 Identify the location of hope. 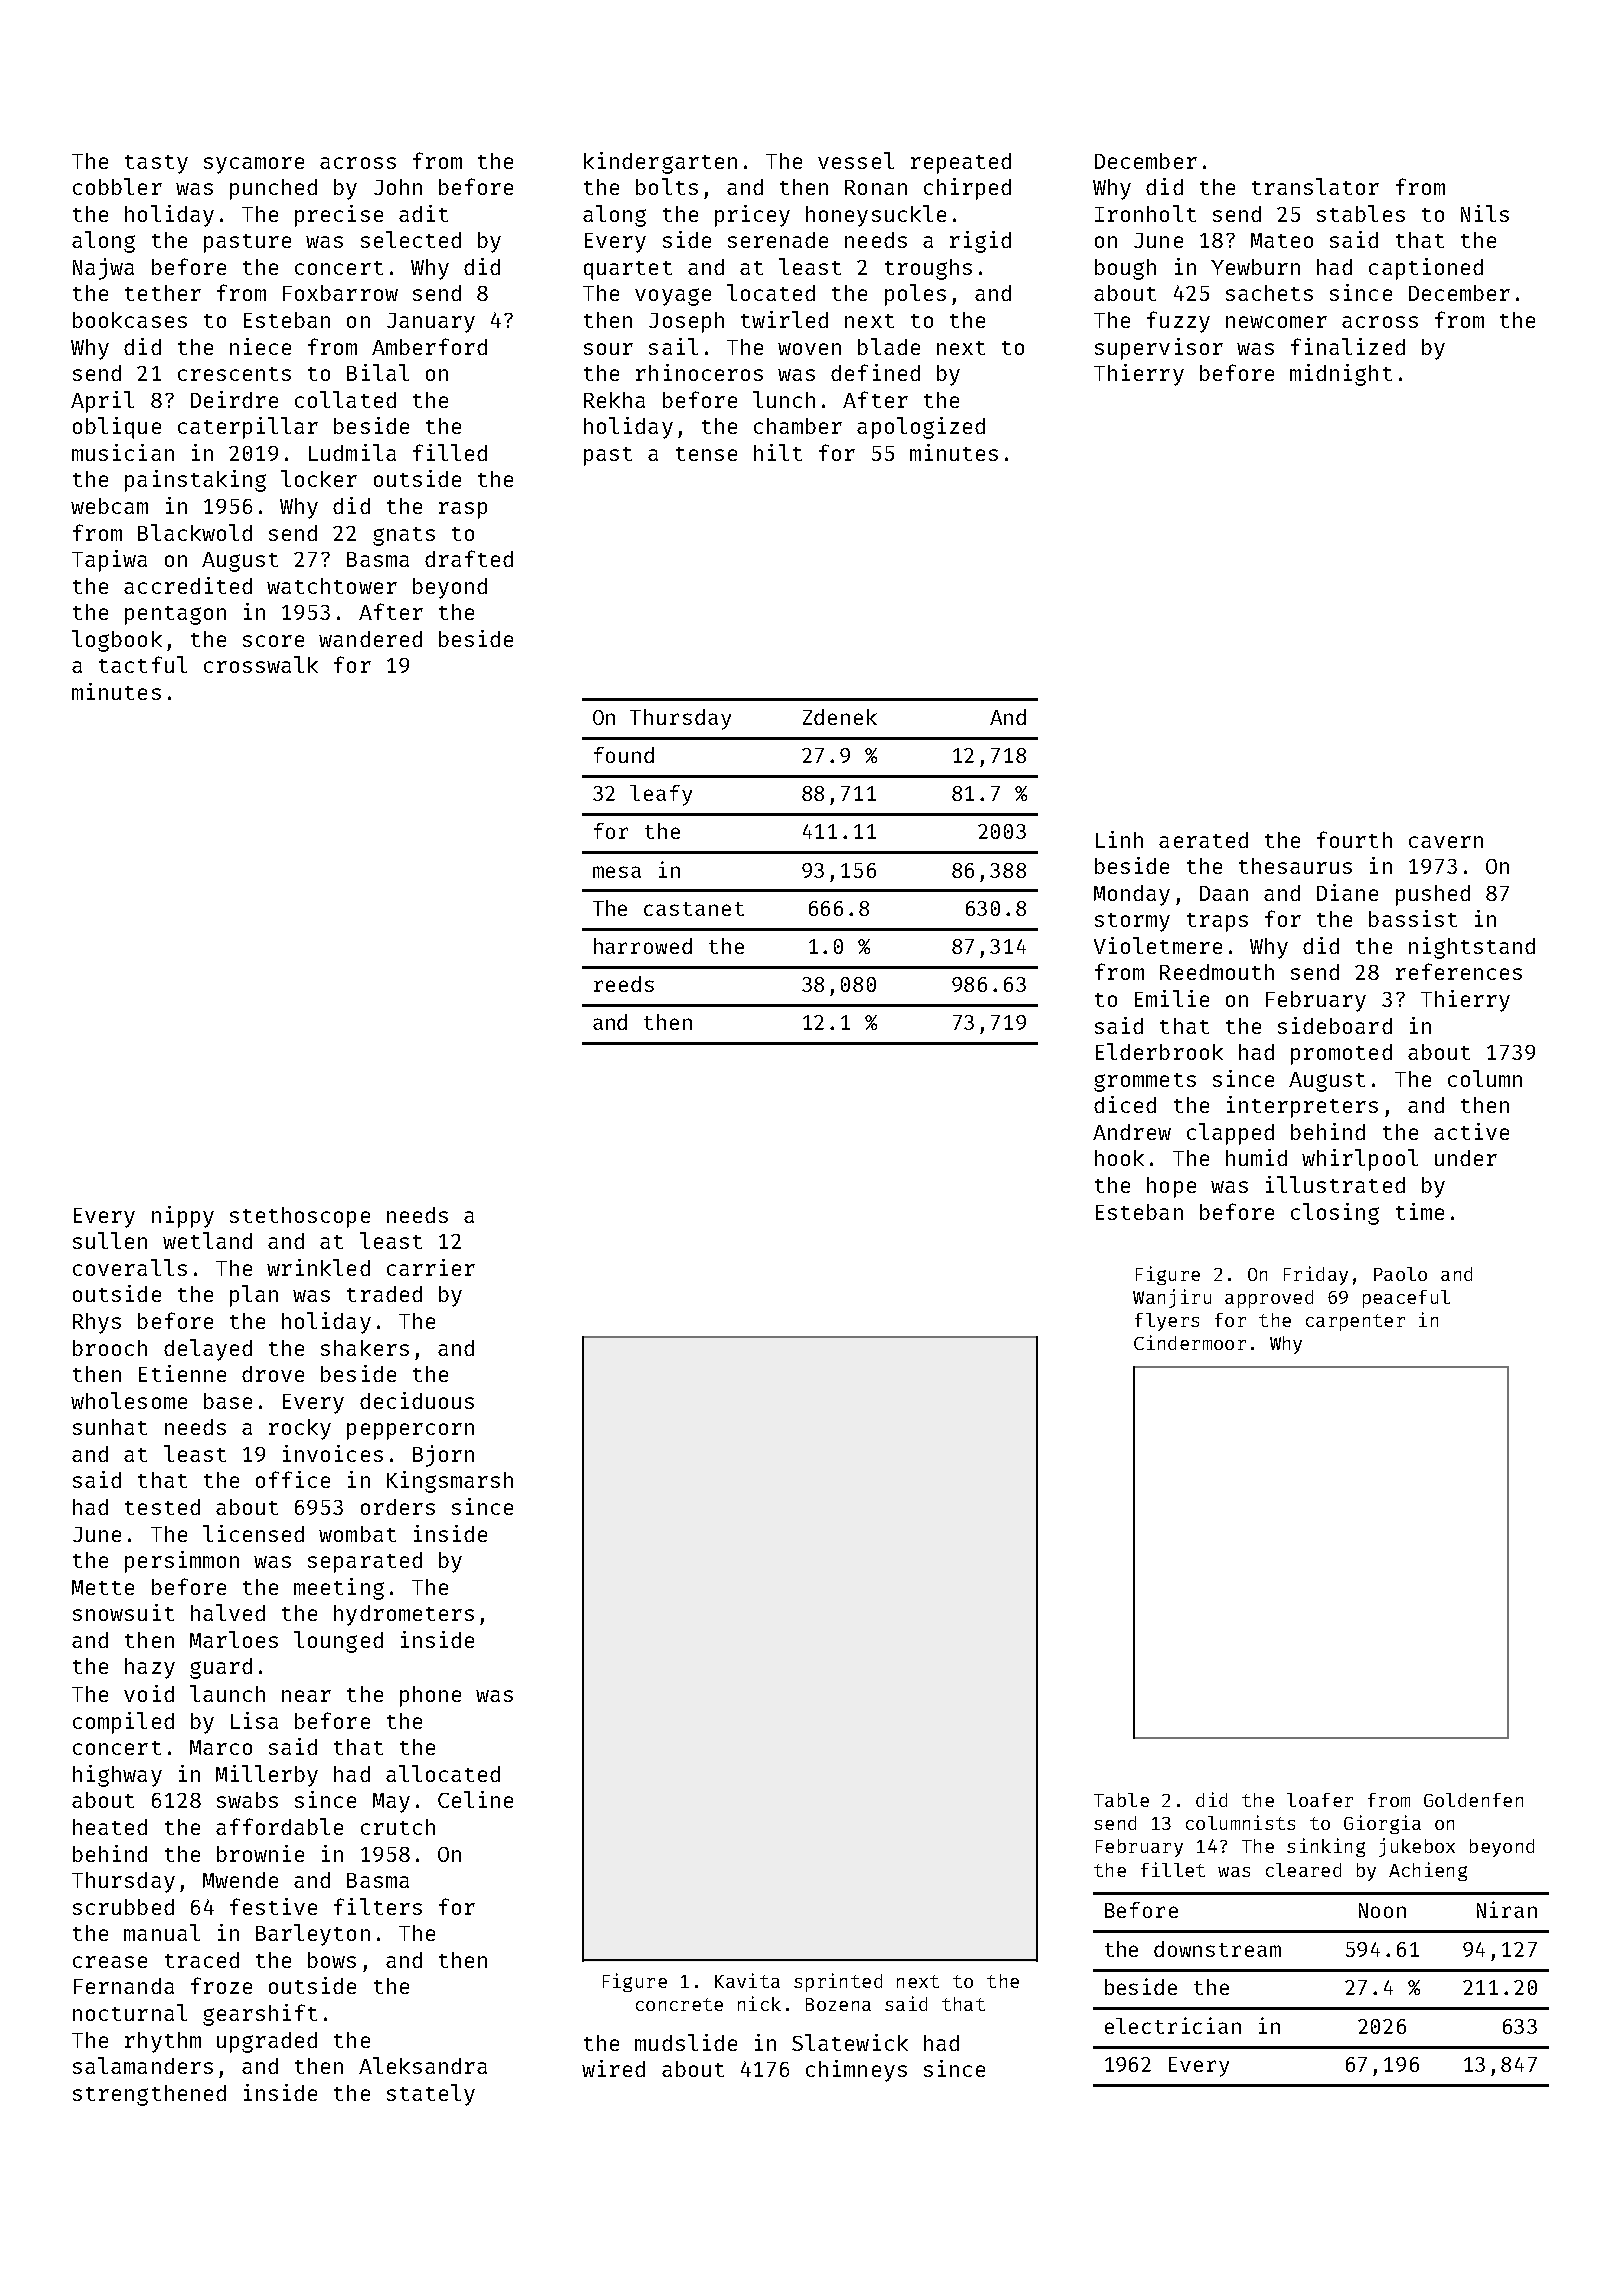
(1171, 1187).
